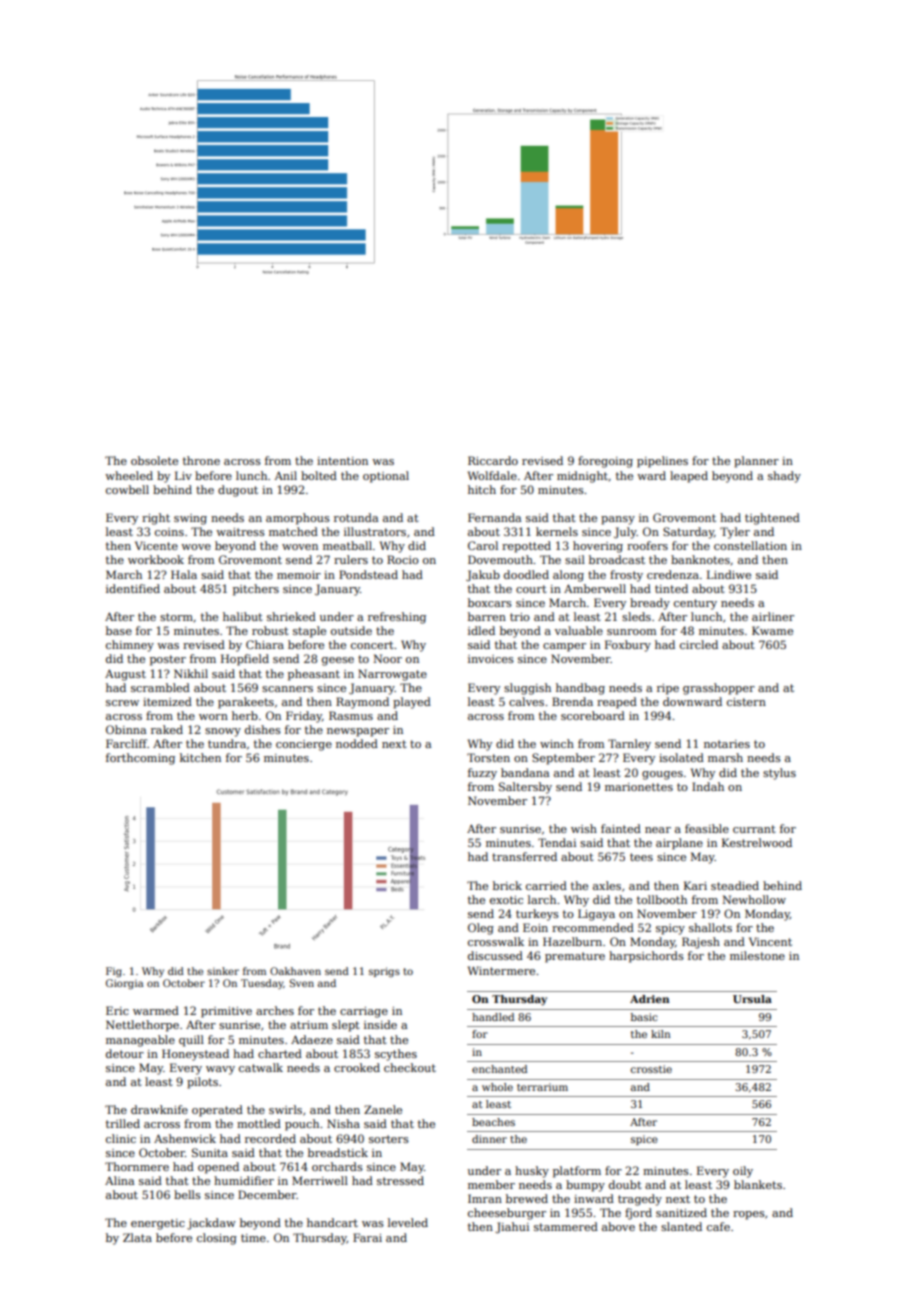 The image size is (908, 1316). What do you see at coordinates (743, 1172) in the image?
I see `oily` at bounding box center [743, 1172].
